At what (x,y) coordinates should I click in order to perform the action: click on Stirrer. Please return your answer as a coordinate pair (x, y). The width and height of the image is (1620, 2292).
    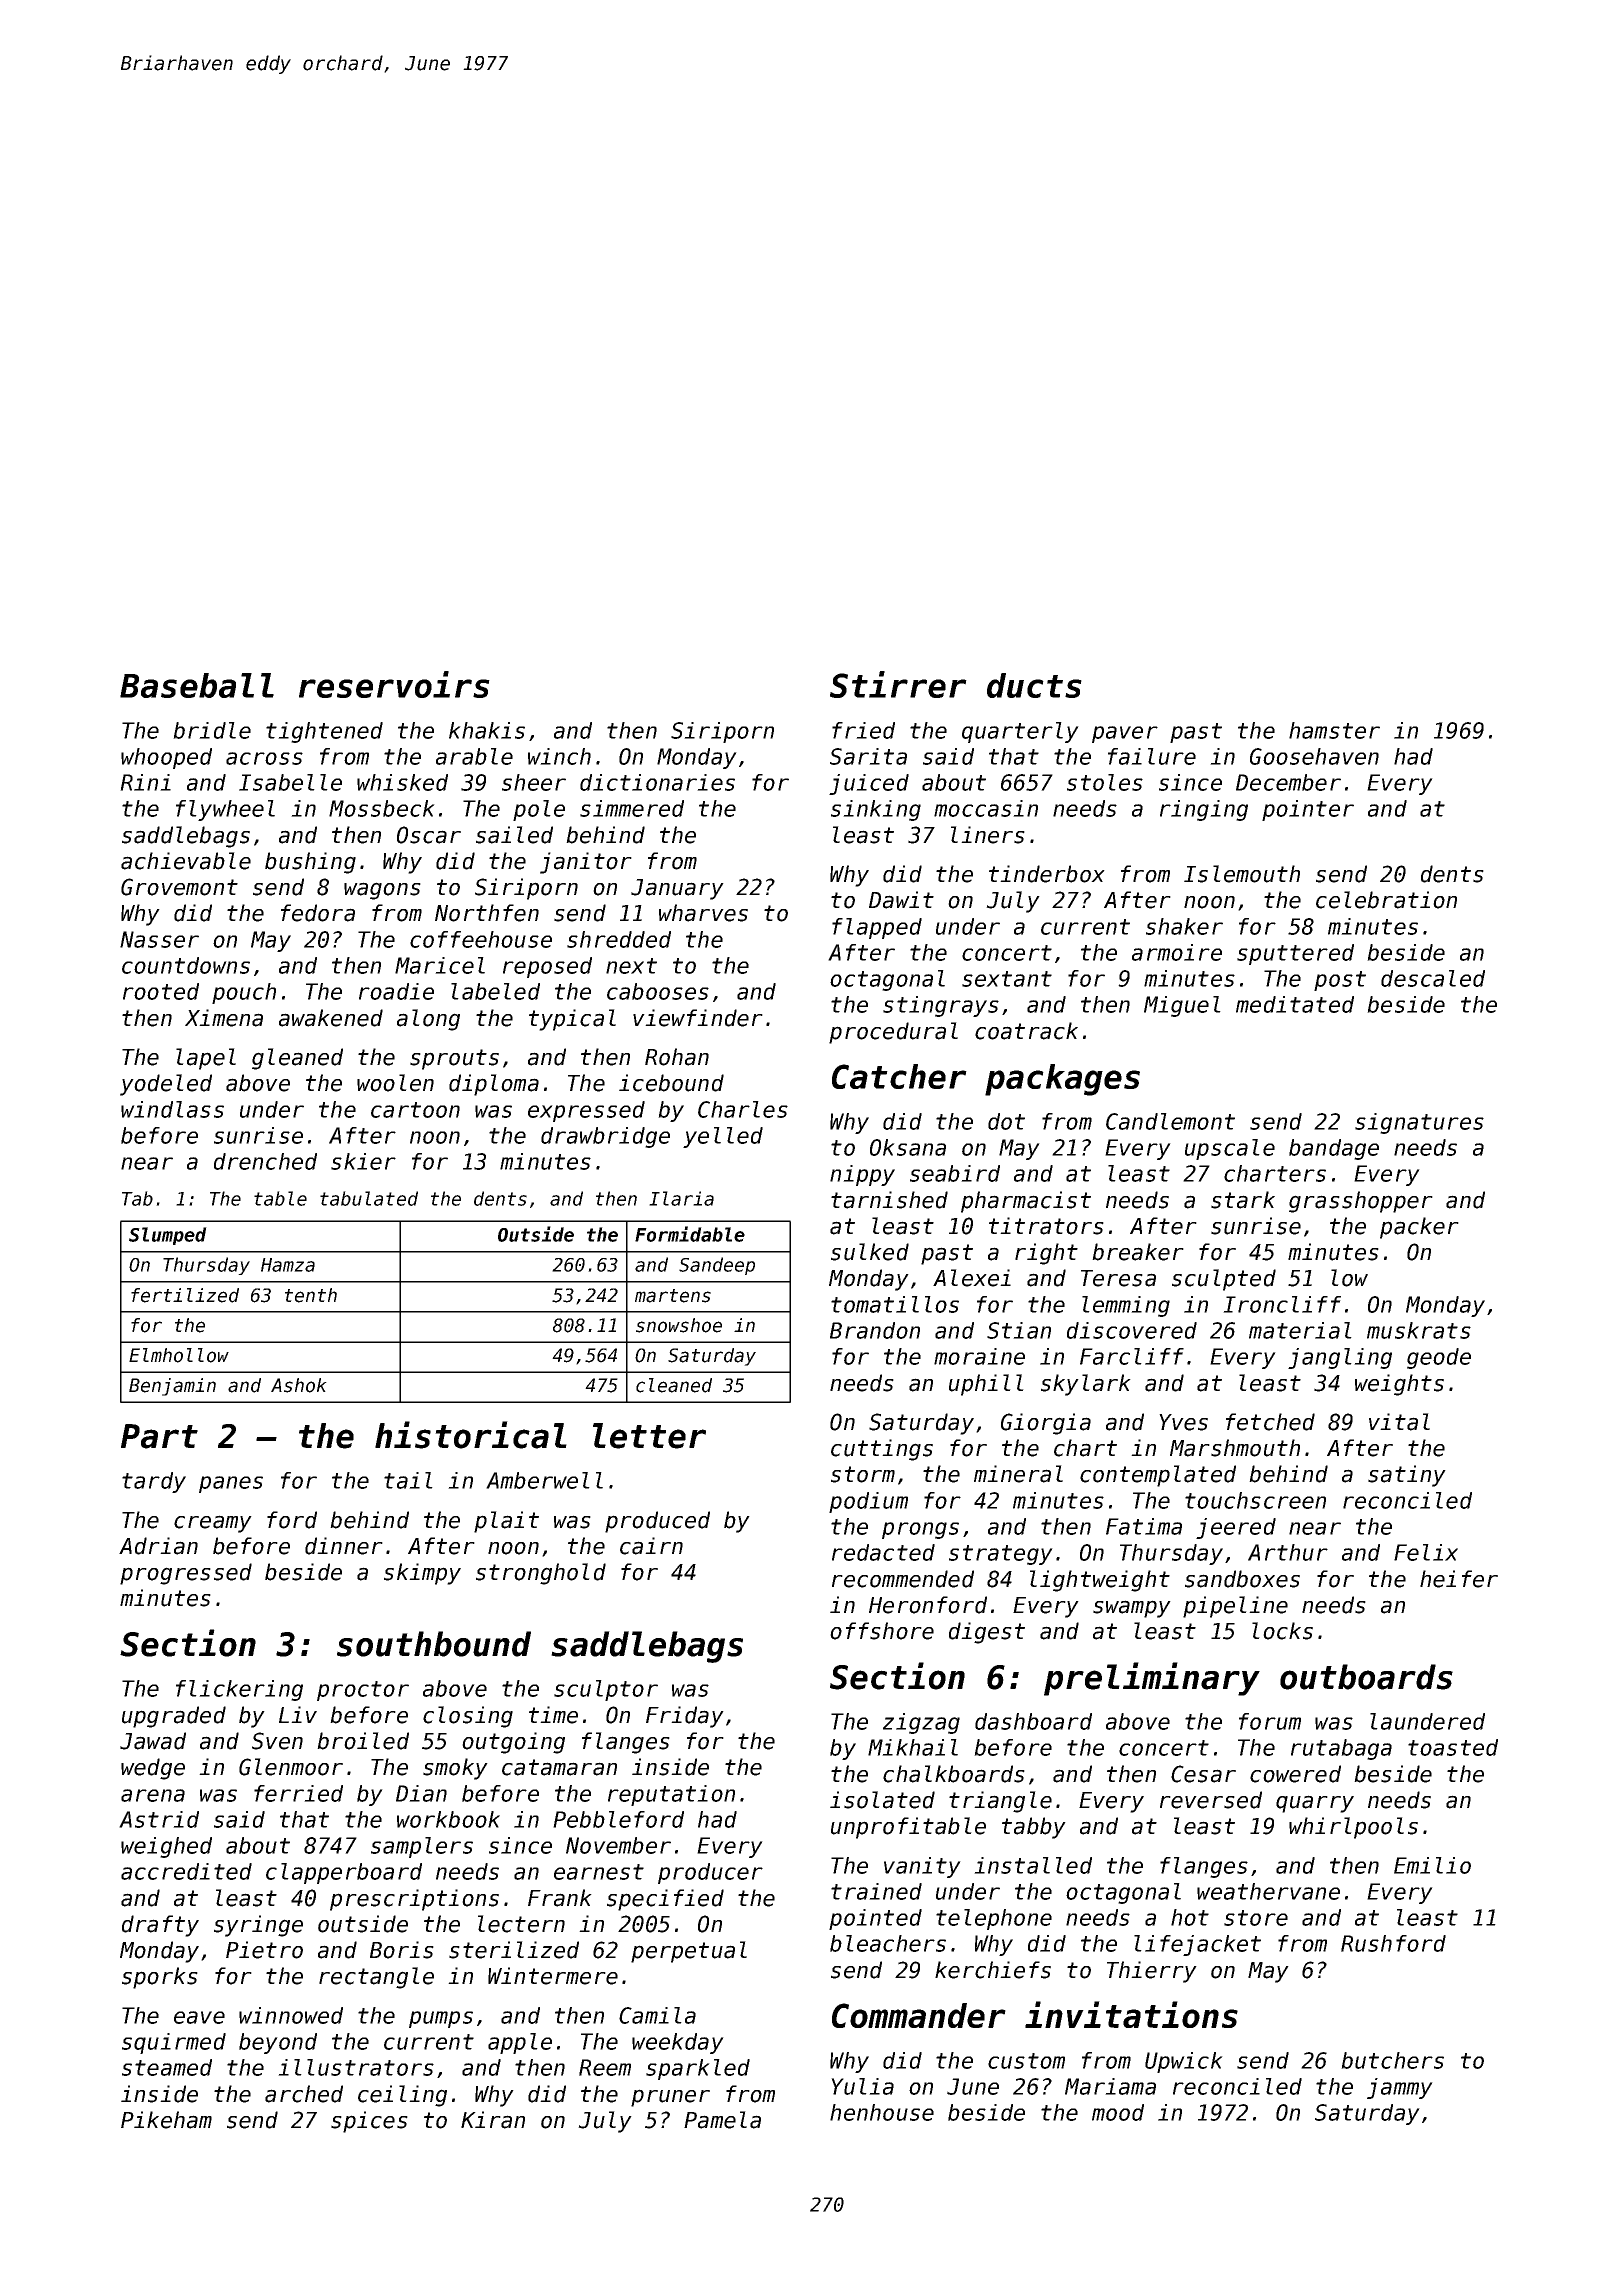
    Looking at the image, I should click on (898, 684).
